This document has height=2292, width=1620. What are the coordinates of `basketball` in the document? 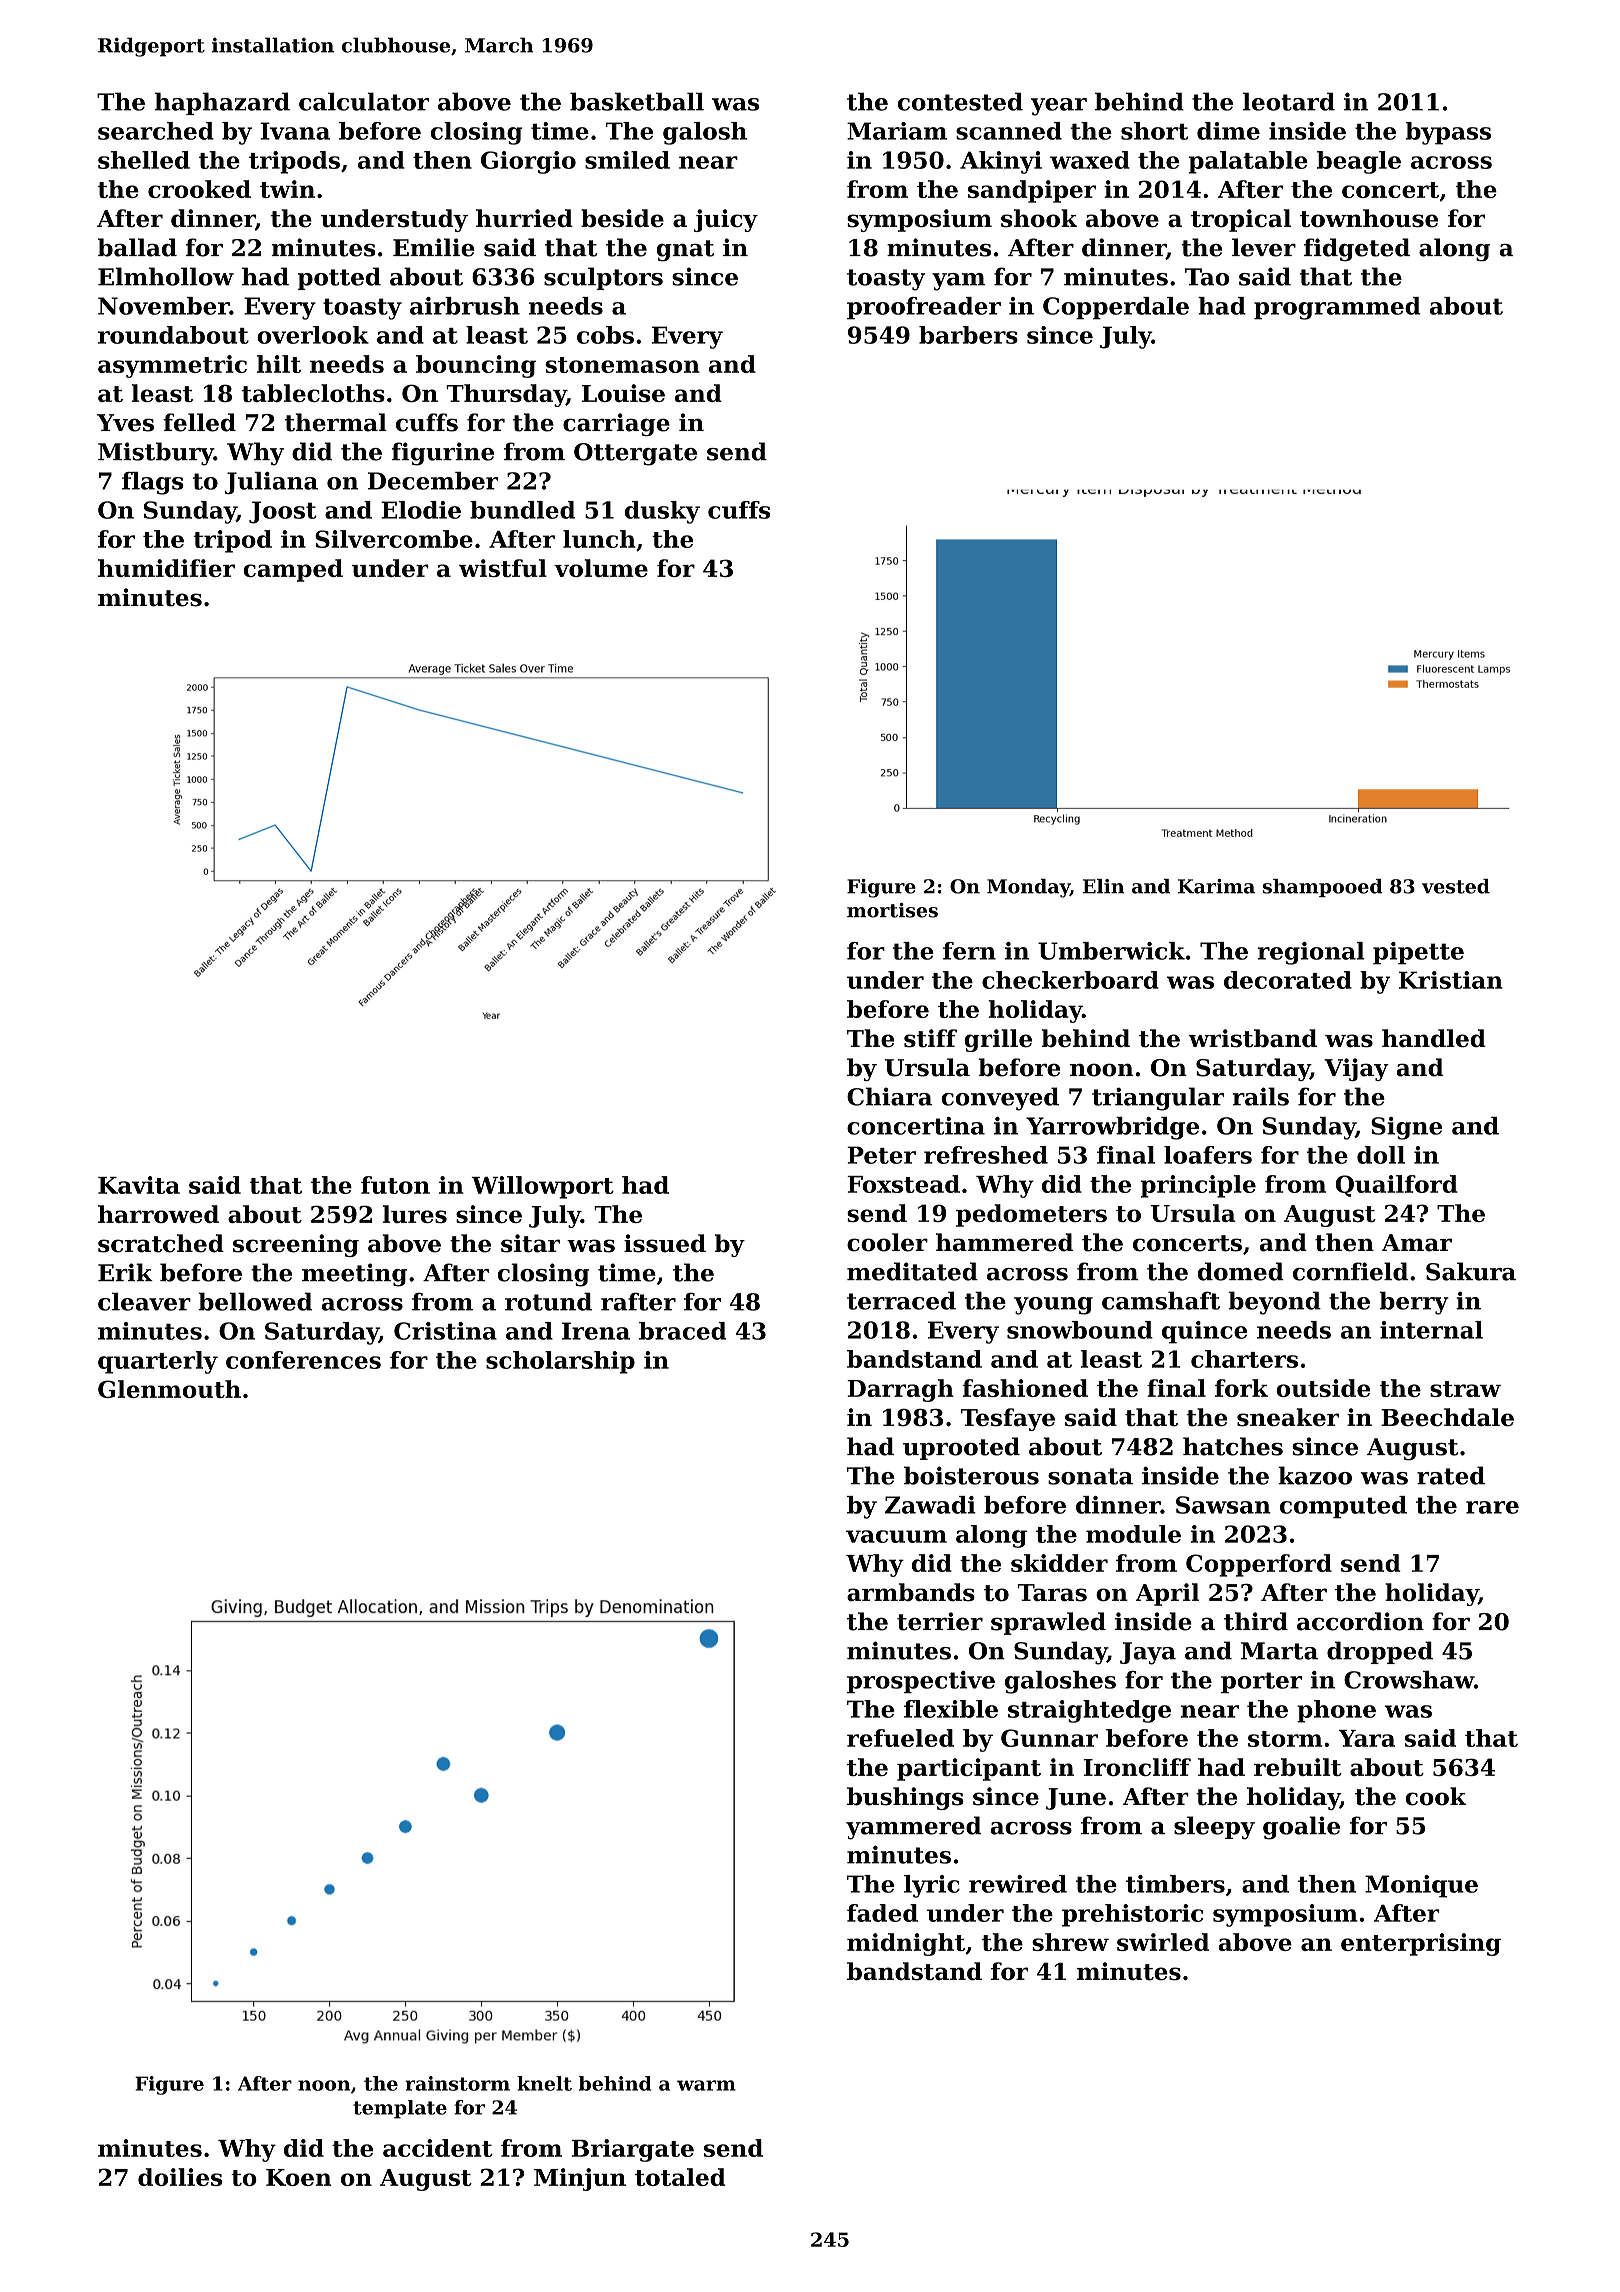 It's located at (637, 101).
